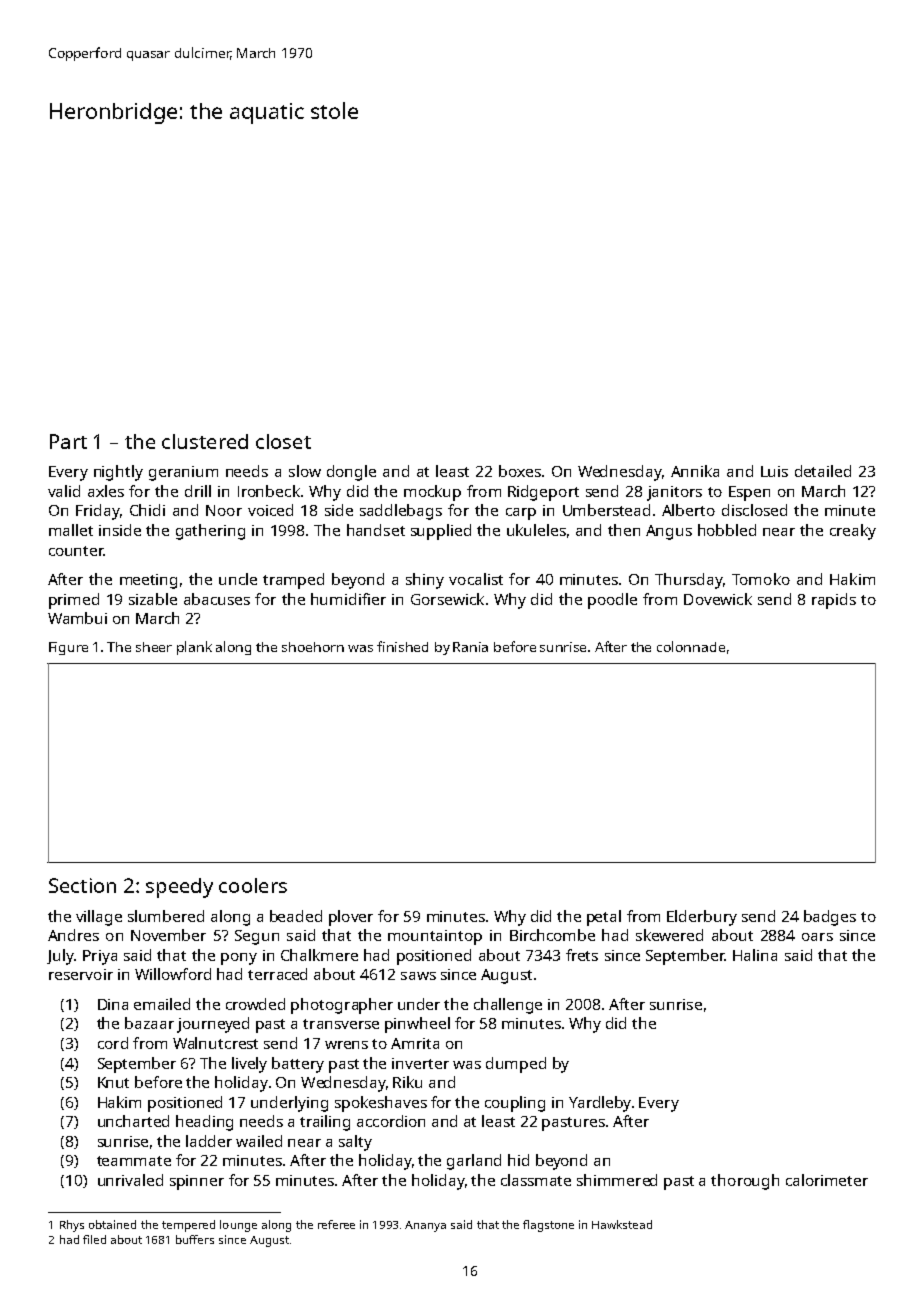  What do you see at coordinates (74, 601) in the page?
I see `primed` at bounding box center [74, 601].
